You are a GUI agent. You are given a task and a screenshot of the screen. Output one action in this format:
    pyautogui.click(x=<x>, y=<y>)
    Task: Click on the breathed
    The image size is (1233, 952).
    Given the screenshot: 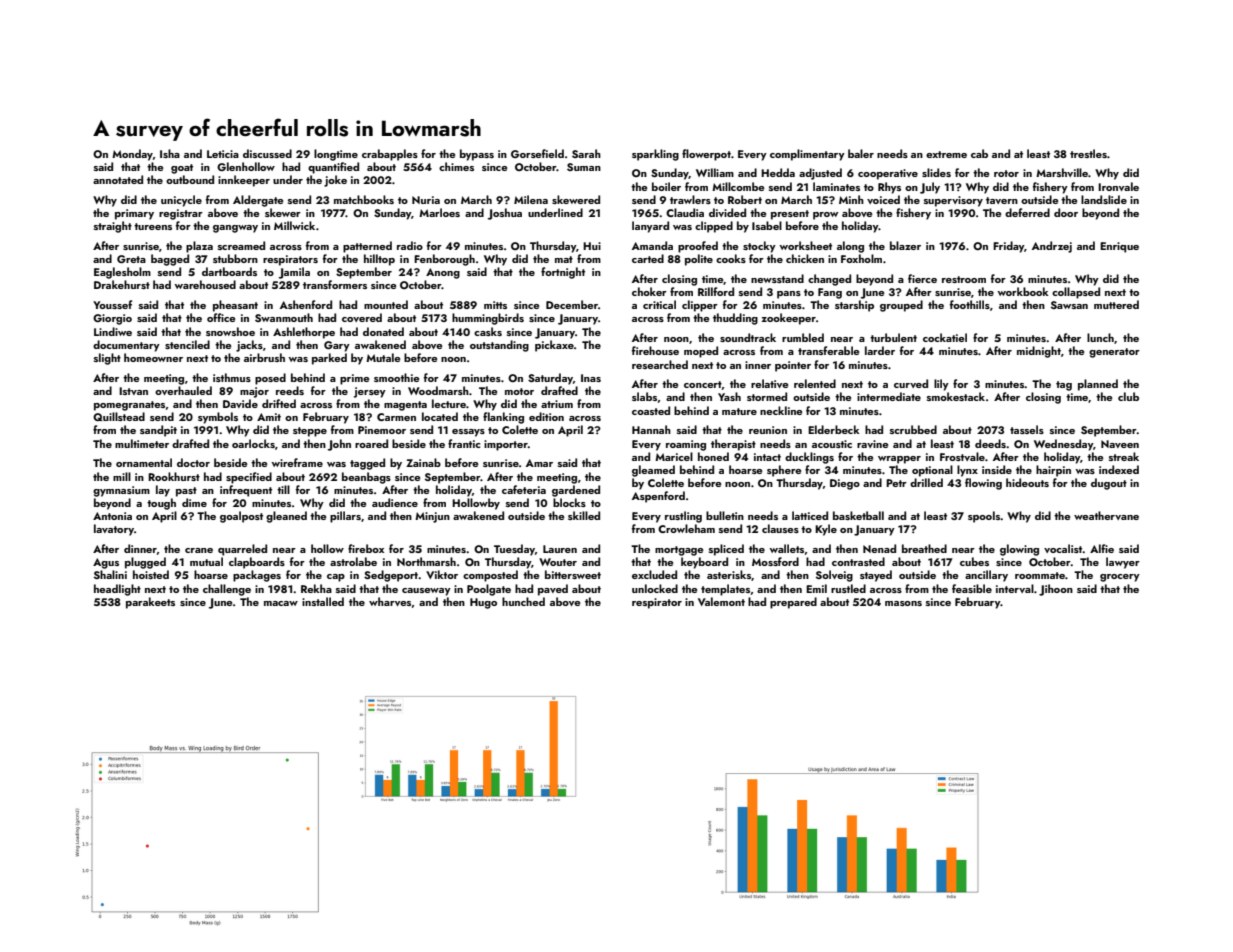 What is the action you would take?
    pyautogui.click(x=924, y=548)
